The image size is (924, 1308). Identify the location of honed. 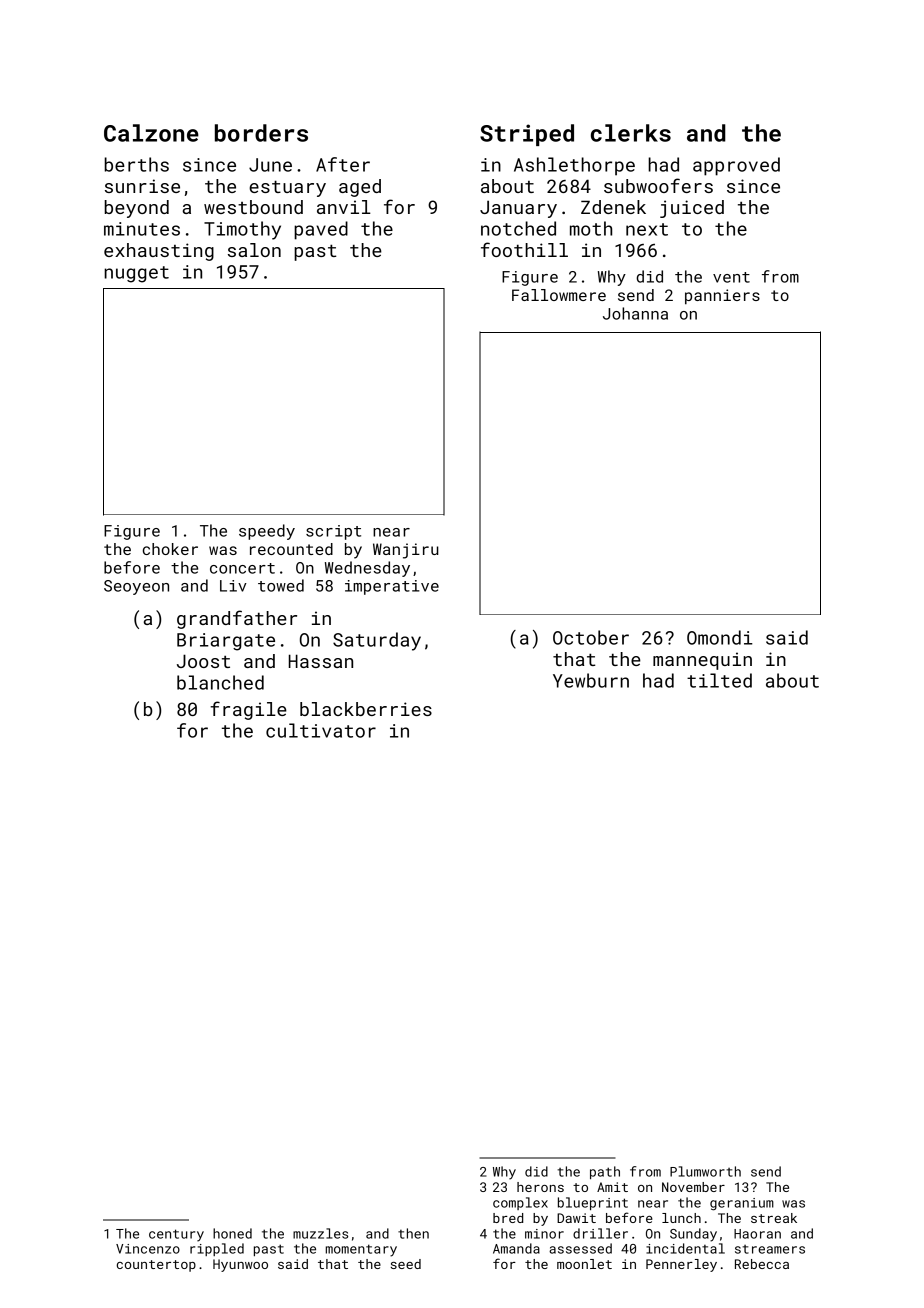
(232, 1233).
